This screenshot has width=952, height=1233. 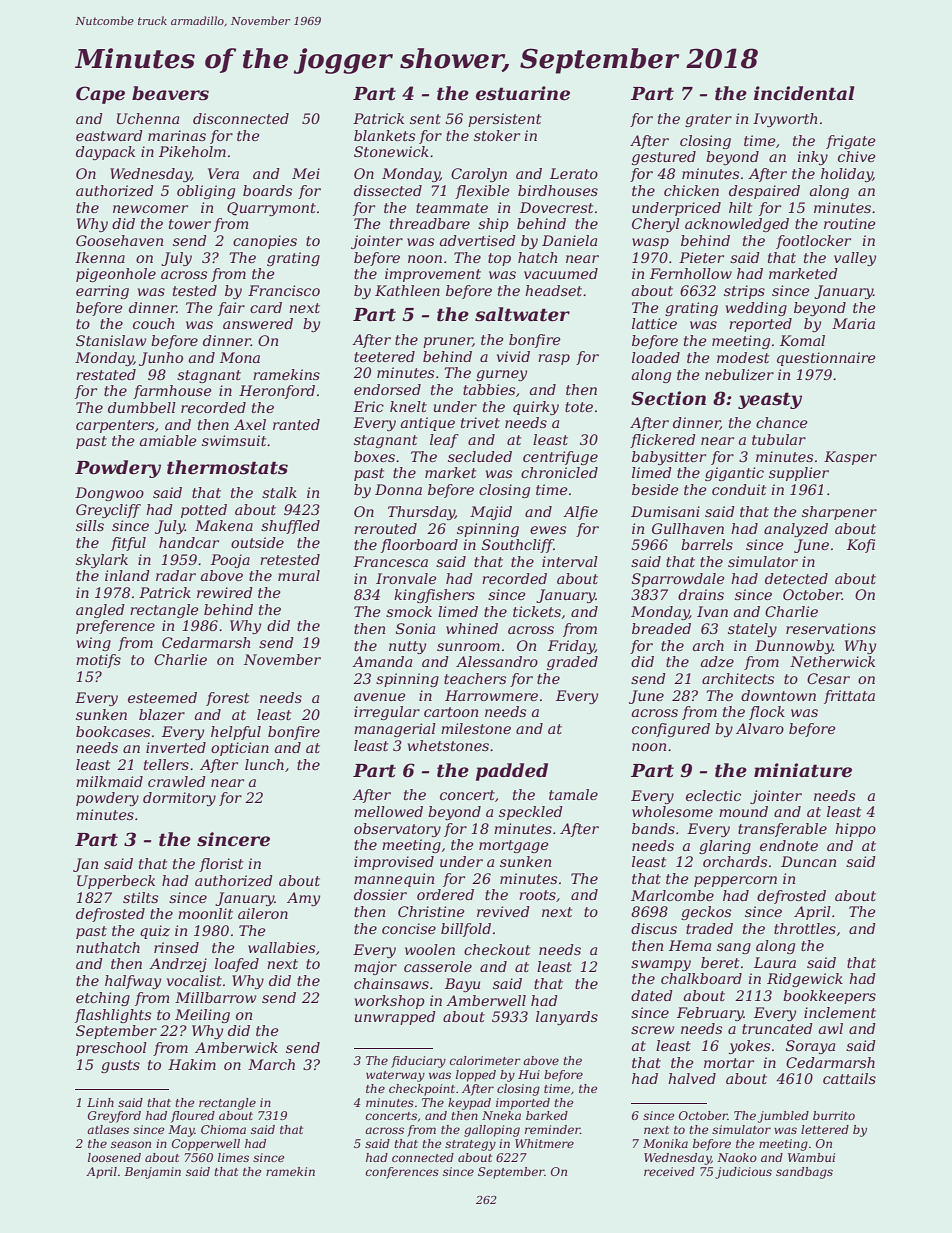 I want to click on motifs, so click(x=98, y=661).
